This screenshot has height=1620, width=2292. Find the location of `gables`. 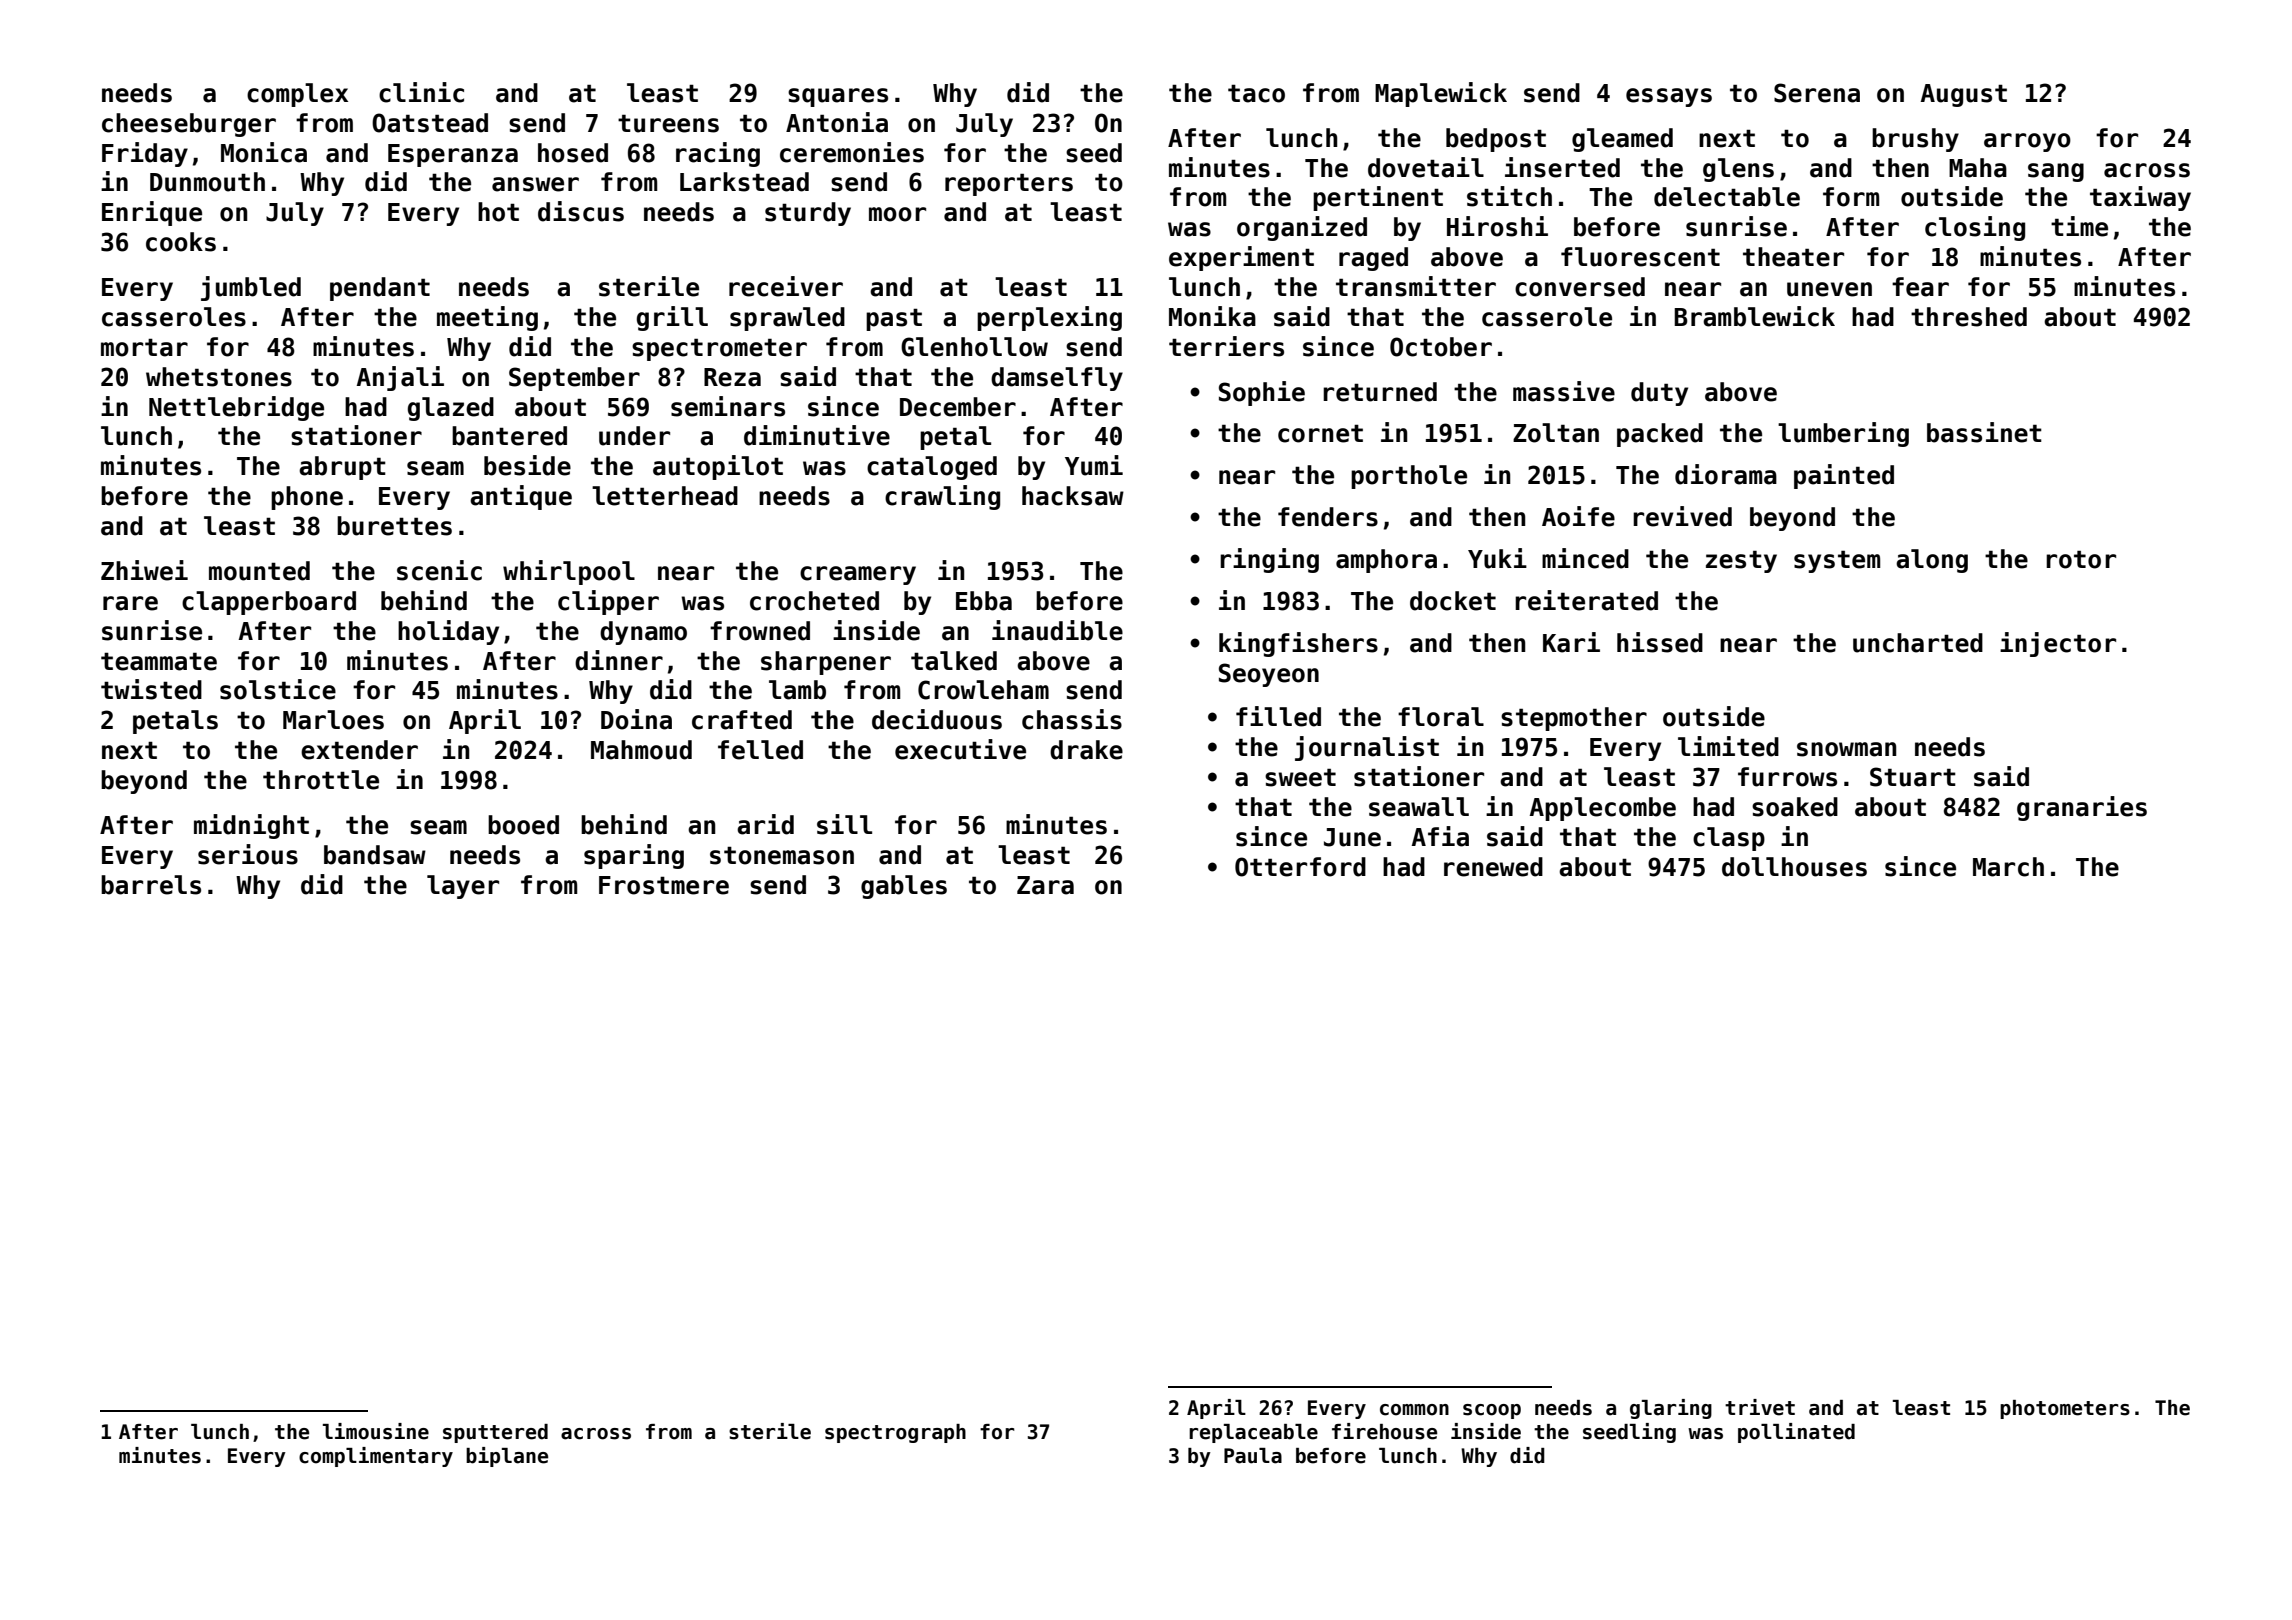

gables is located at coordinates (904, 887).
